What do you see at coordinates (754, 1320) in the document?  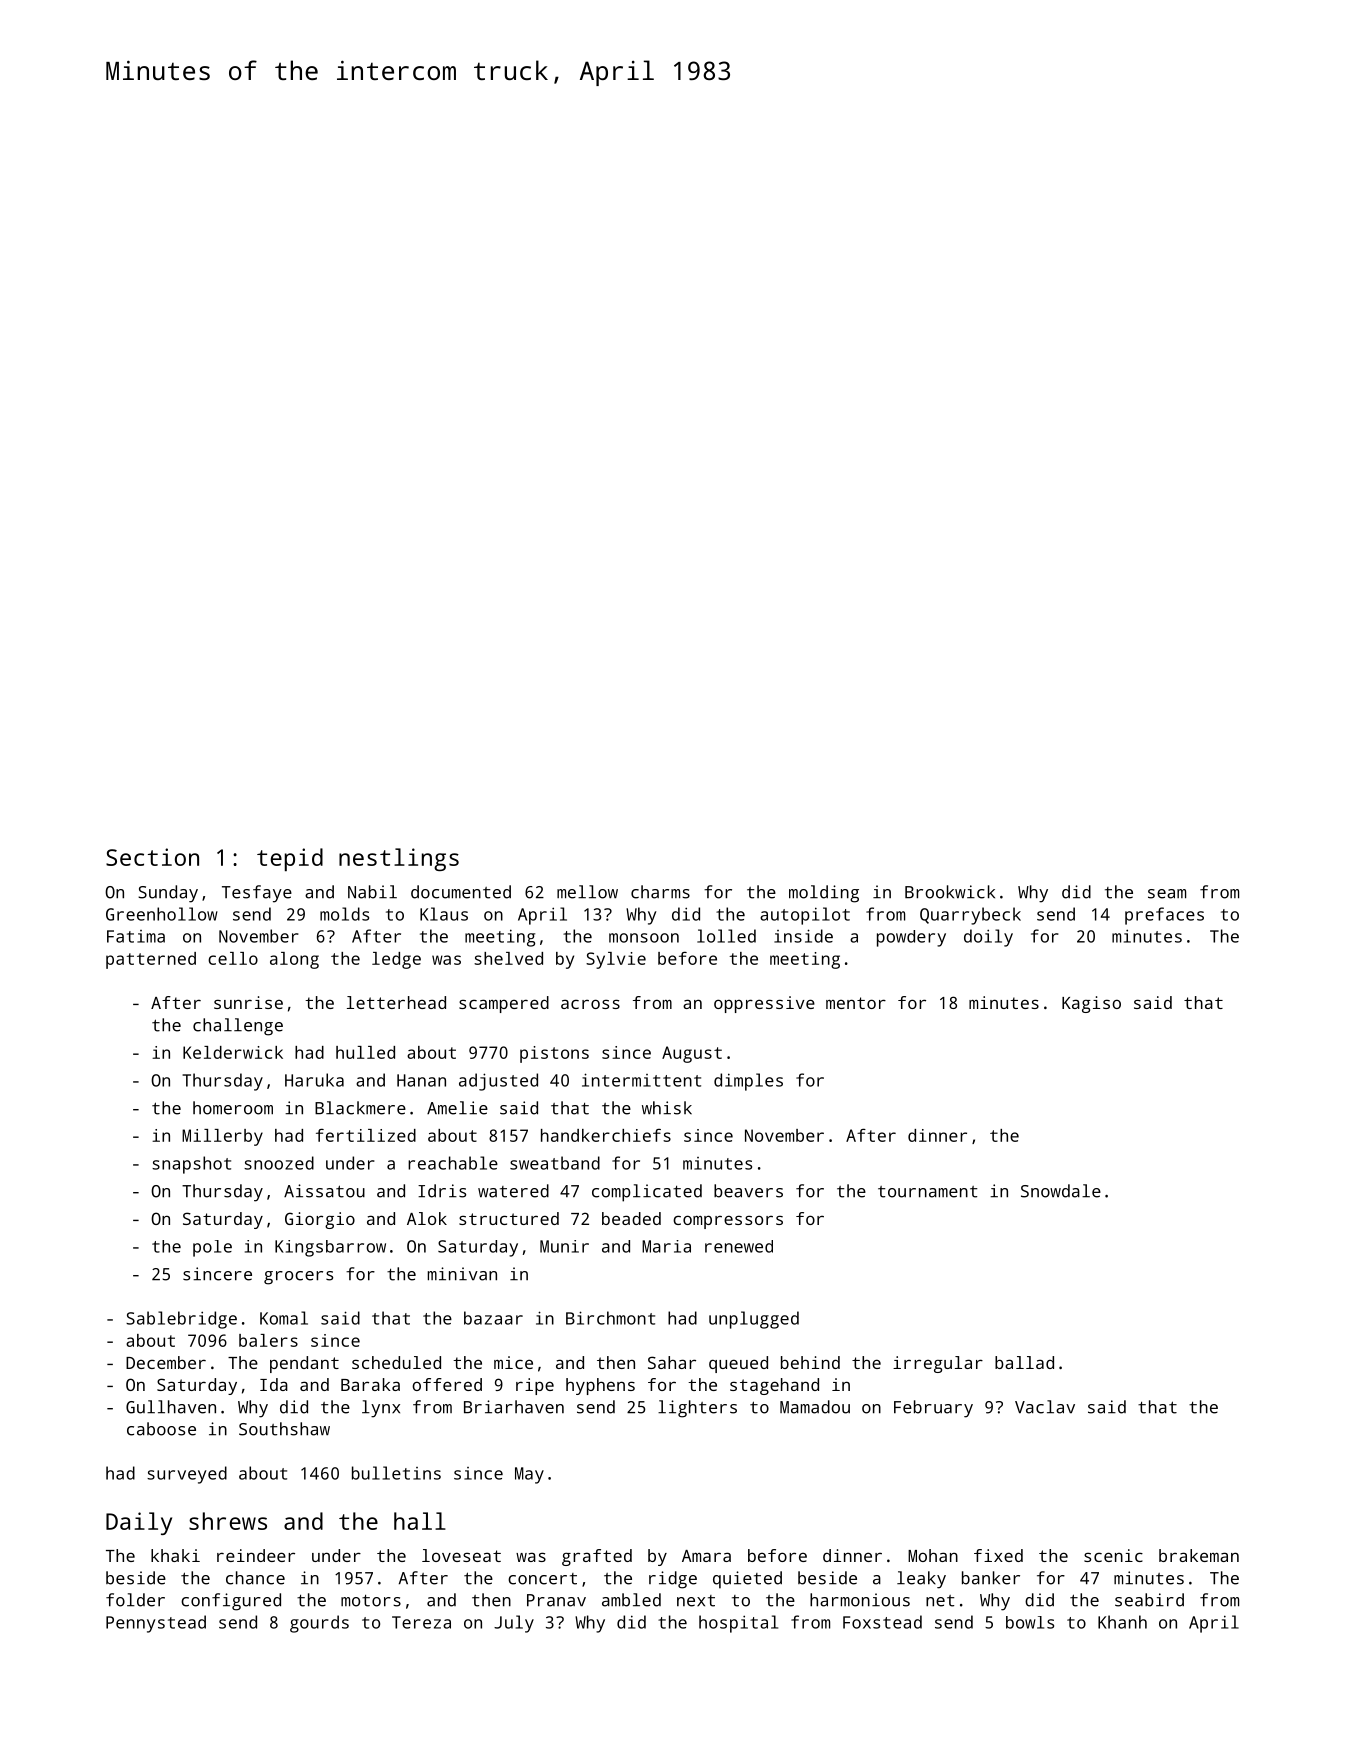 I see `unplugged` at bounding box center [754, 1320].
